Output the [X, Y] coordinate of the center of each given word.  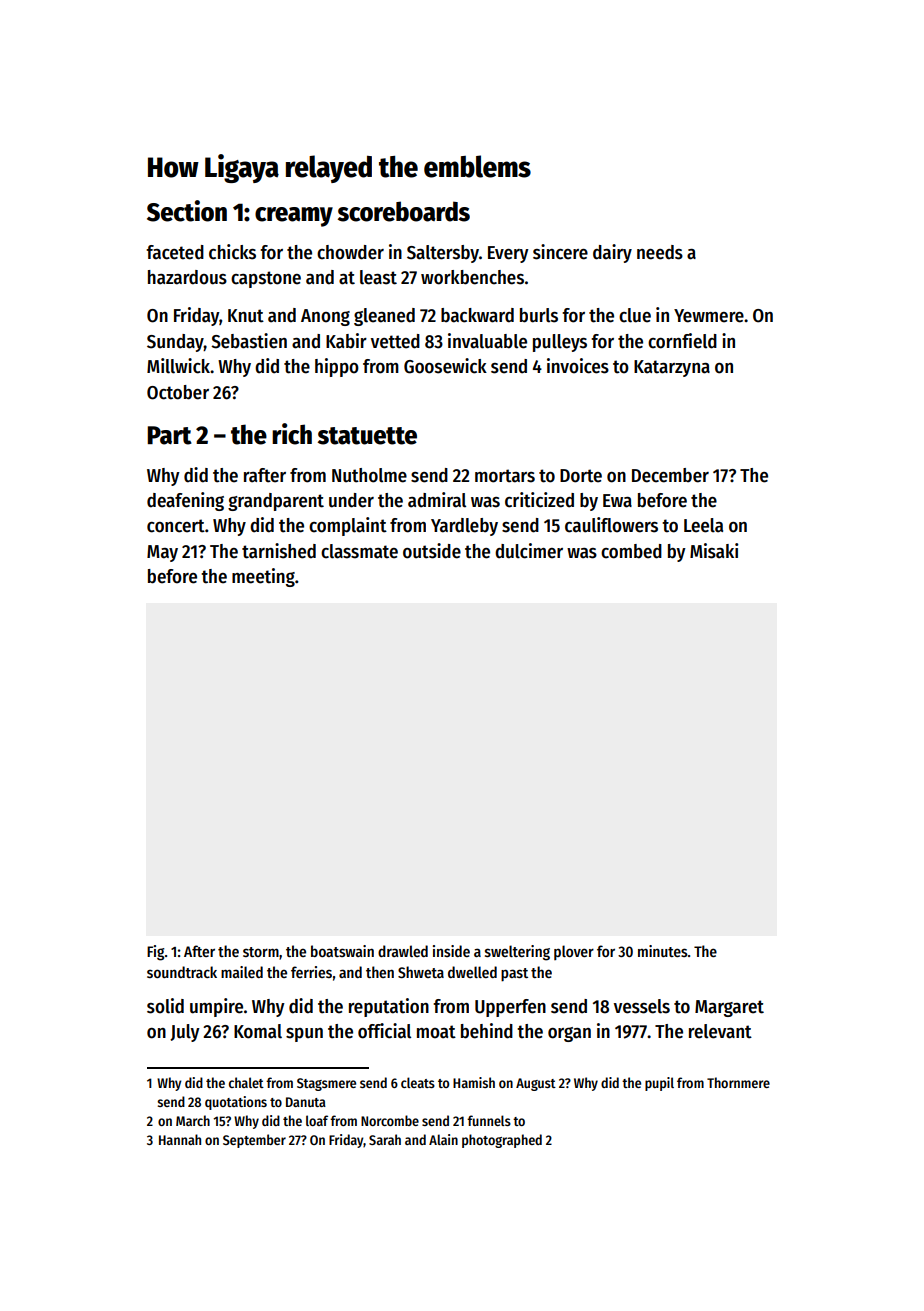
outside [432, 551]
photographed [502, 1141]
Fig [155, 953]
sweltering [517, 953]
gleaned [384, 317]
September [254, 1141]
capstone [266, 279]
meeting [263, 577]
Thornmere [738, 1082]
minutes [663, 951]
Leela [703, 525]
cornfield [682, 341]
